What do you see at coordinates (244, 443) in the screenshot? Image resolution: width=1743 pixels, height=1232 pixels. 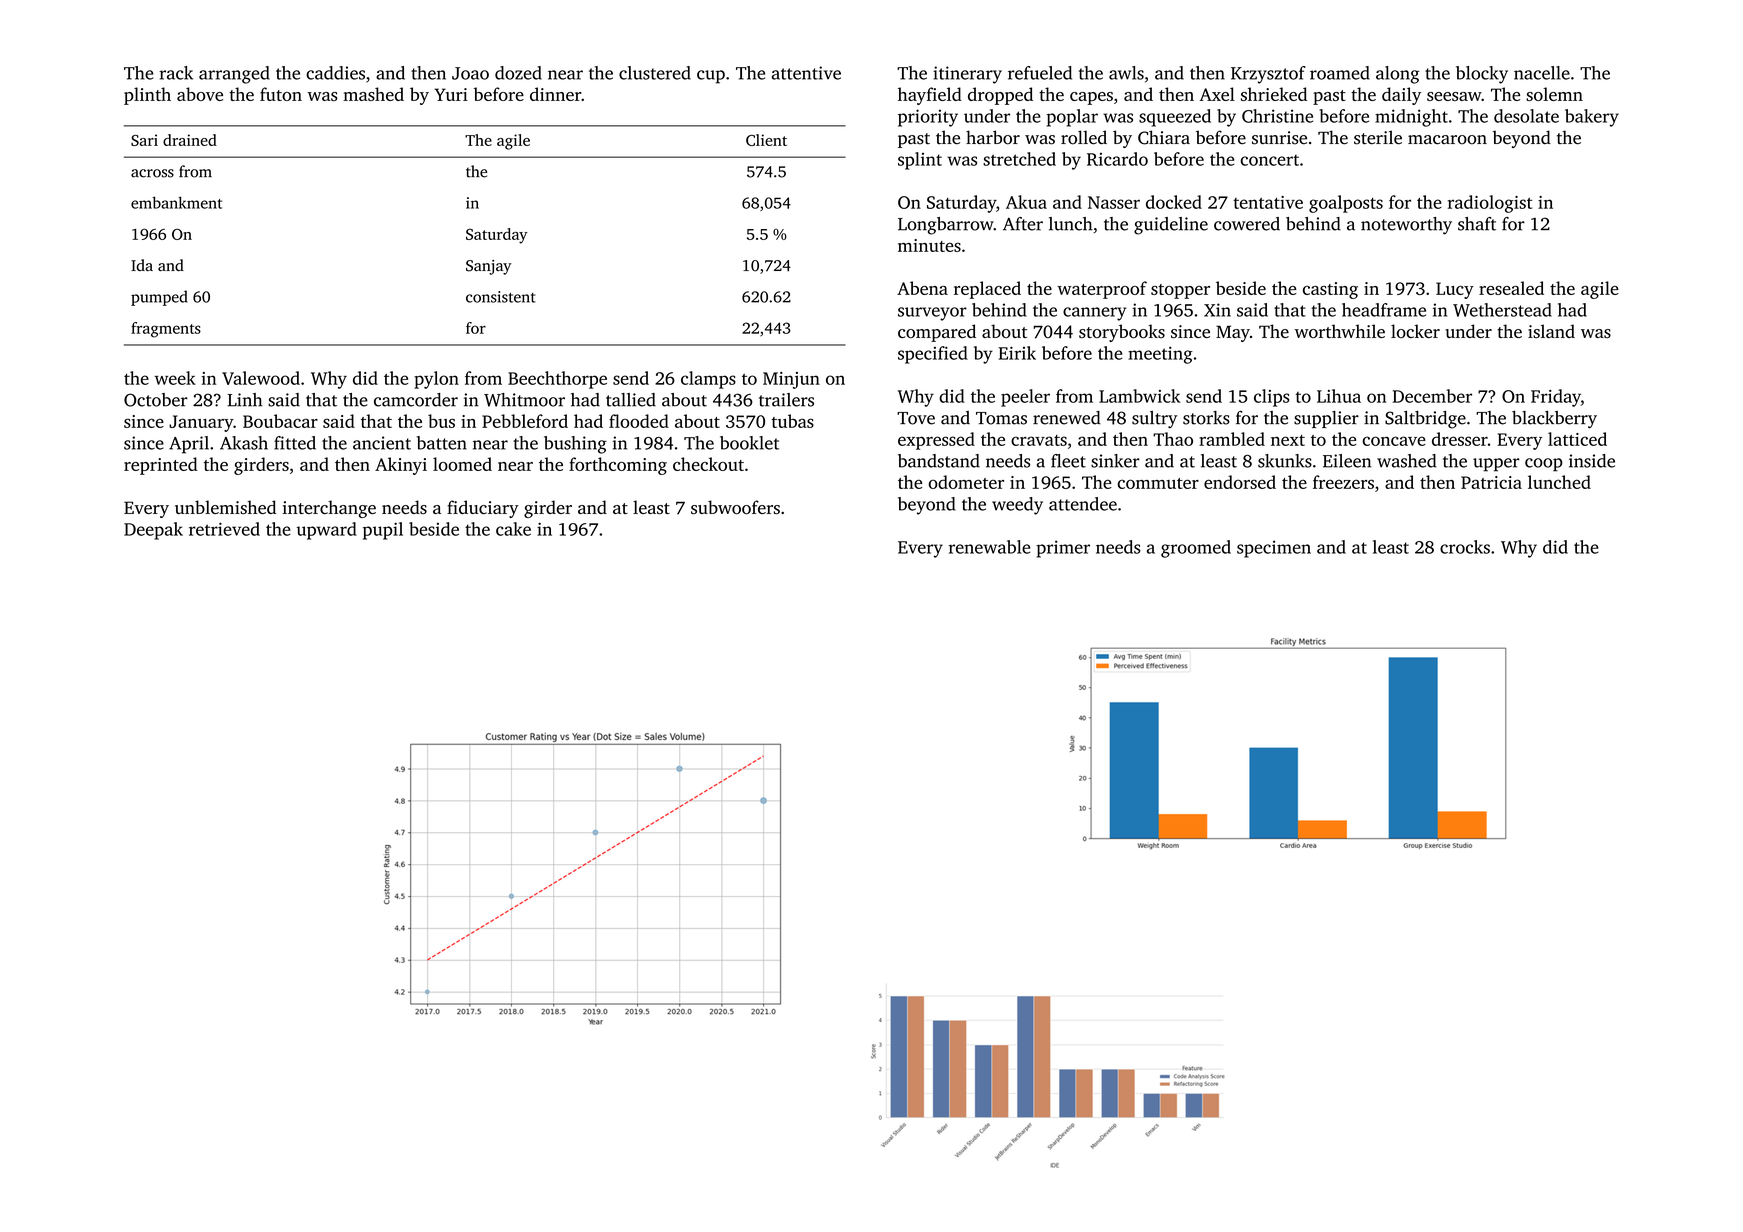 I see `Akash` at bounding box center [244, 443].
